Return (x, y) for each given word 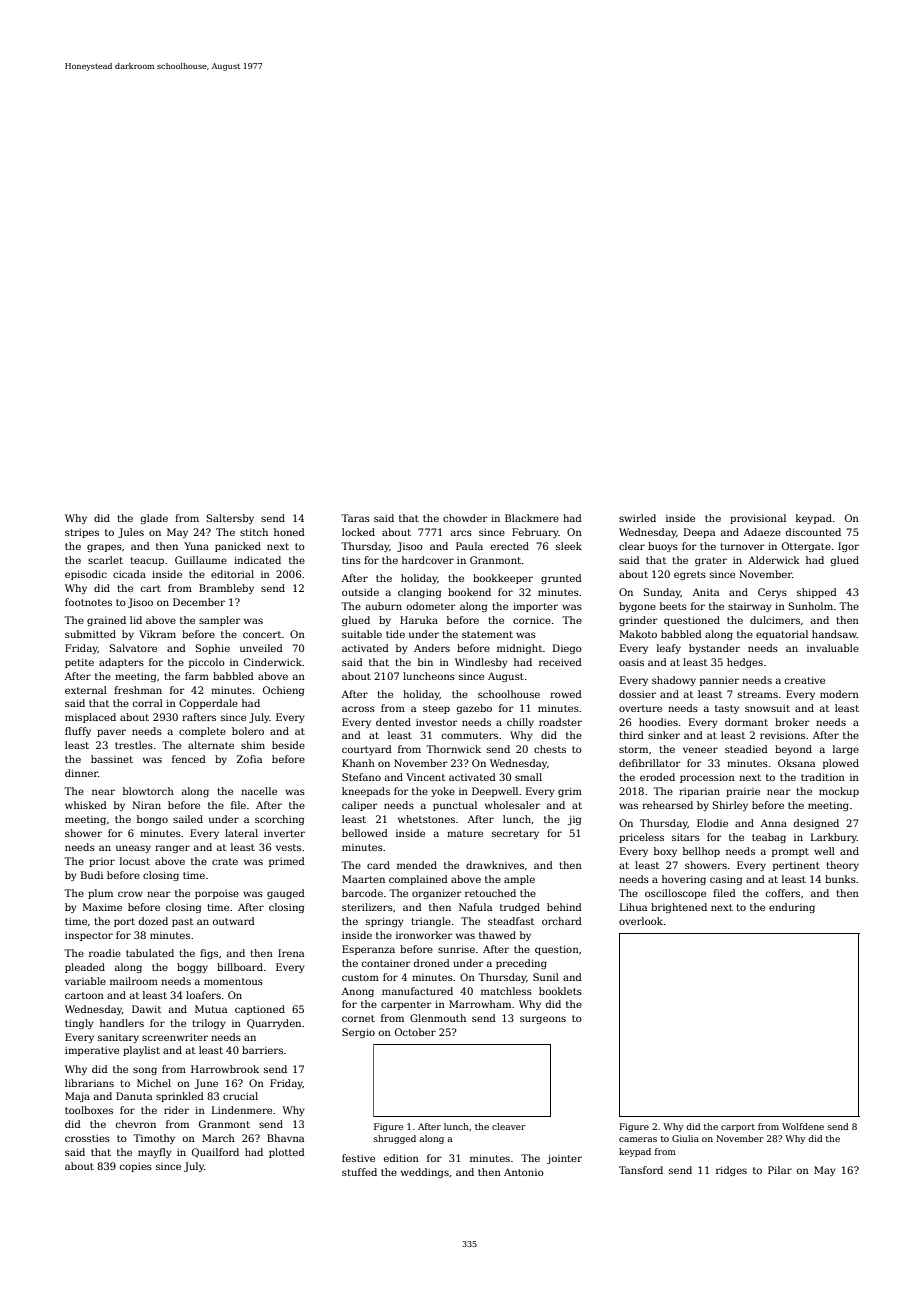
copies (136, 1167)
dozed (153, 921)
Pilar (780, 1170)
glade (154, 519)
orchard (562, 921)
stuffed (359, 1172)
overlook (641, 921)
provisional (758, 519)
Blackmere (532, 518)
